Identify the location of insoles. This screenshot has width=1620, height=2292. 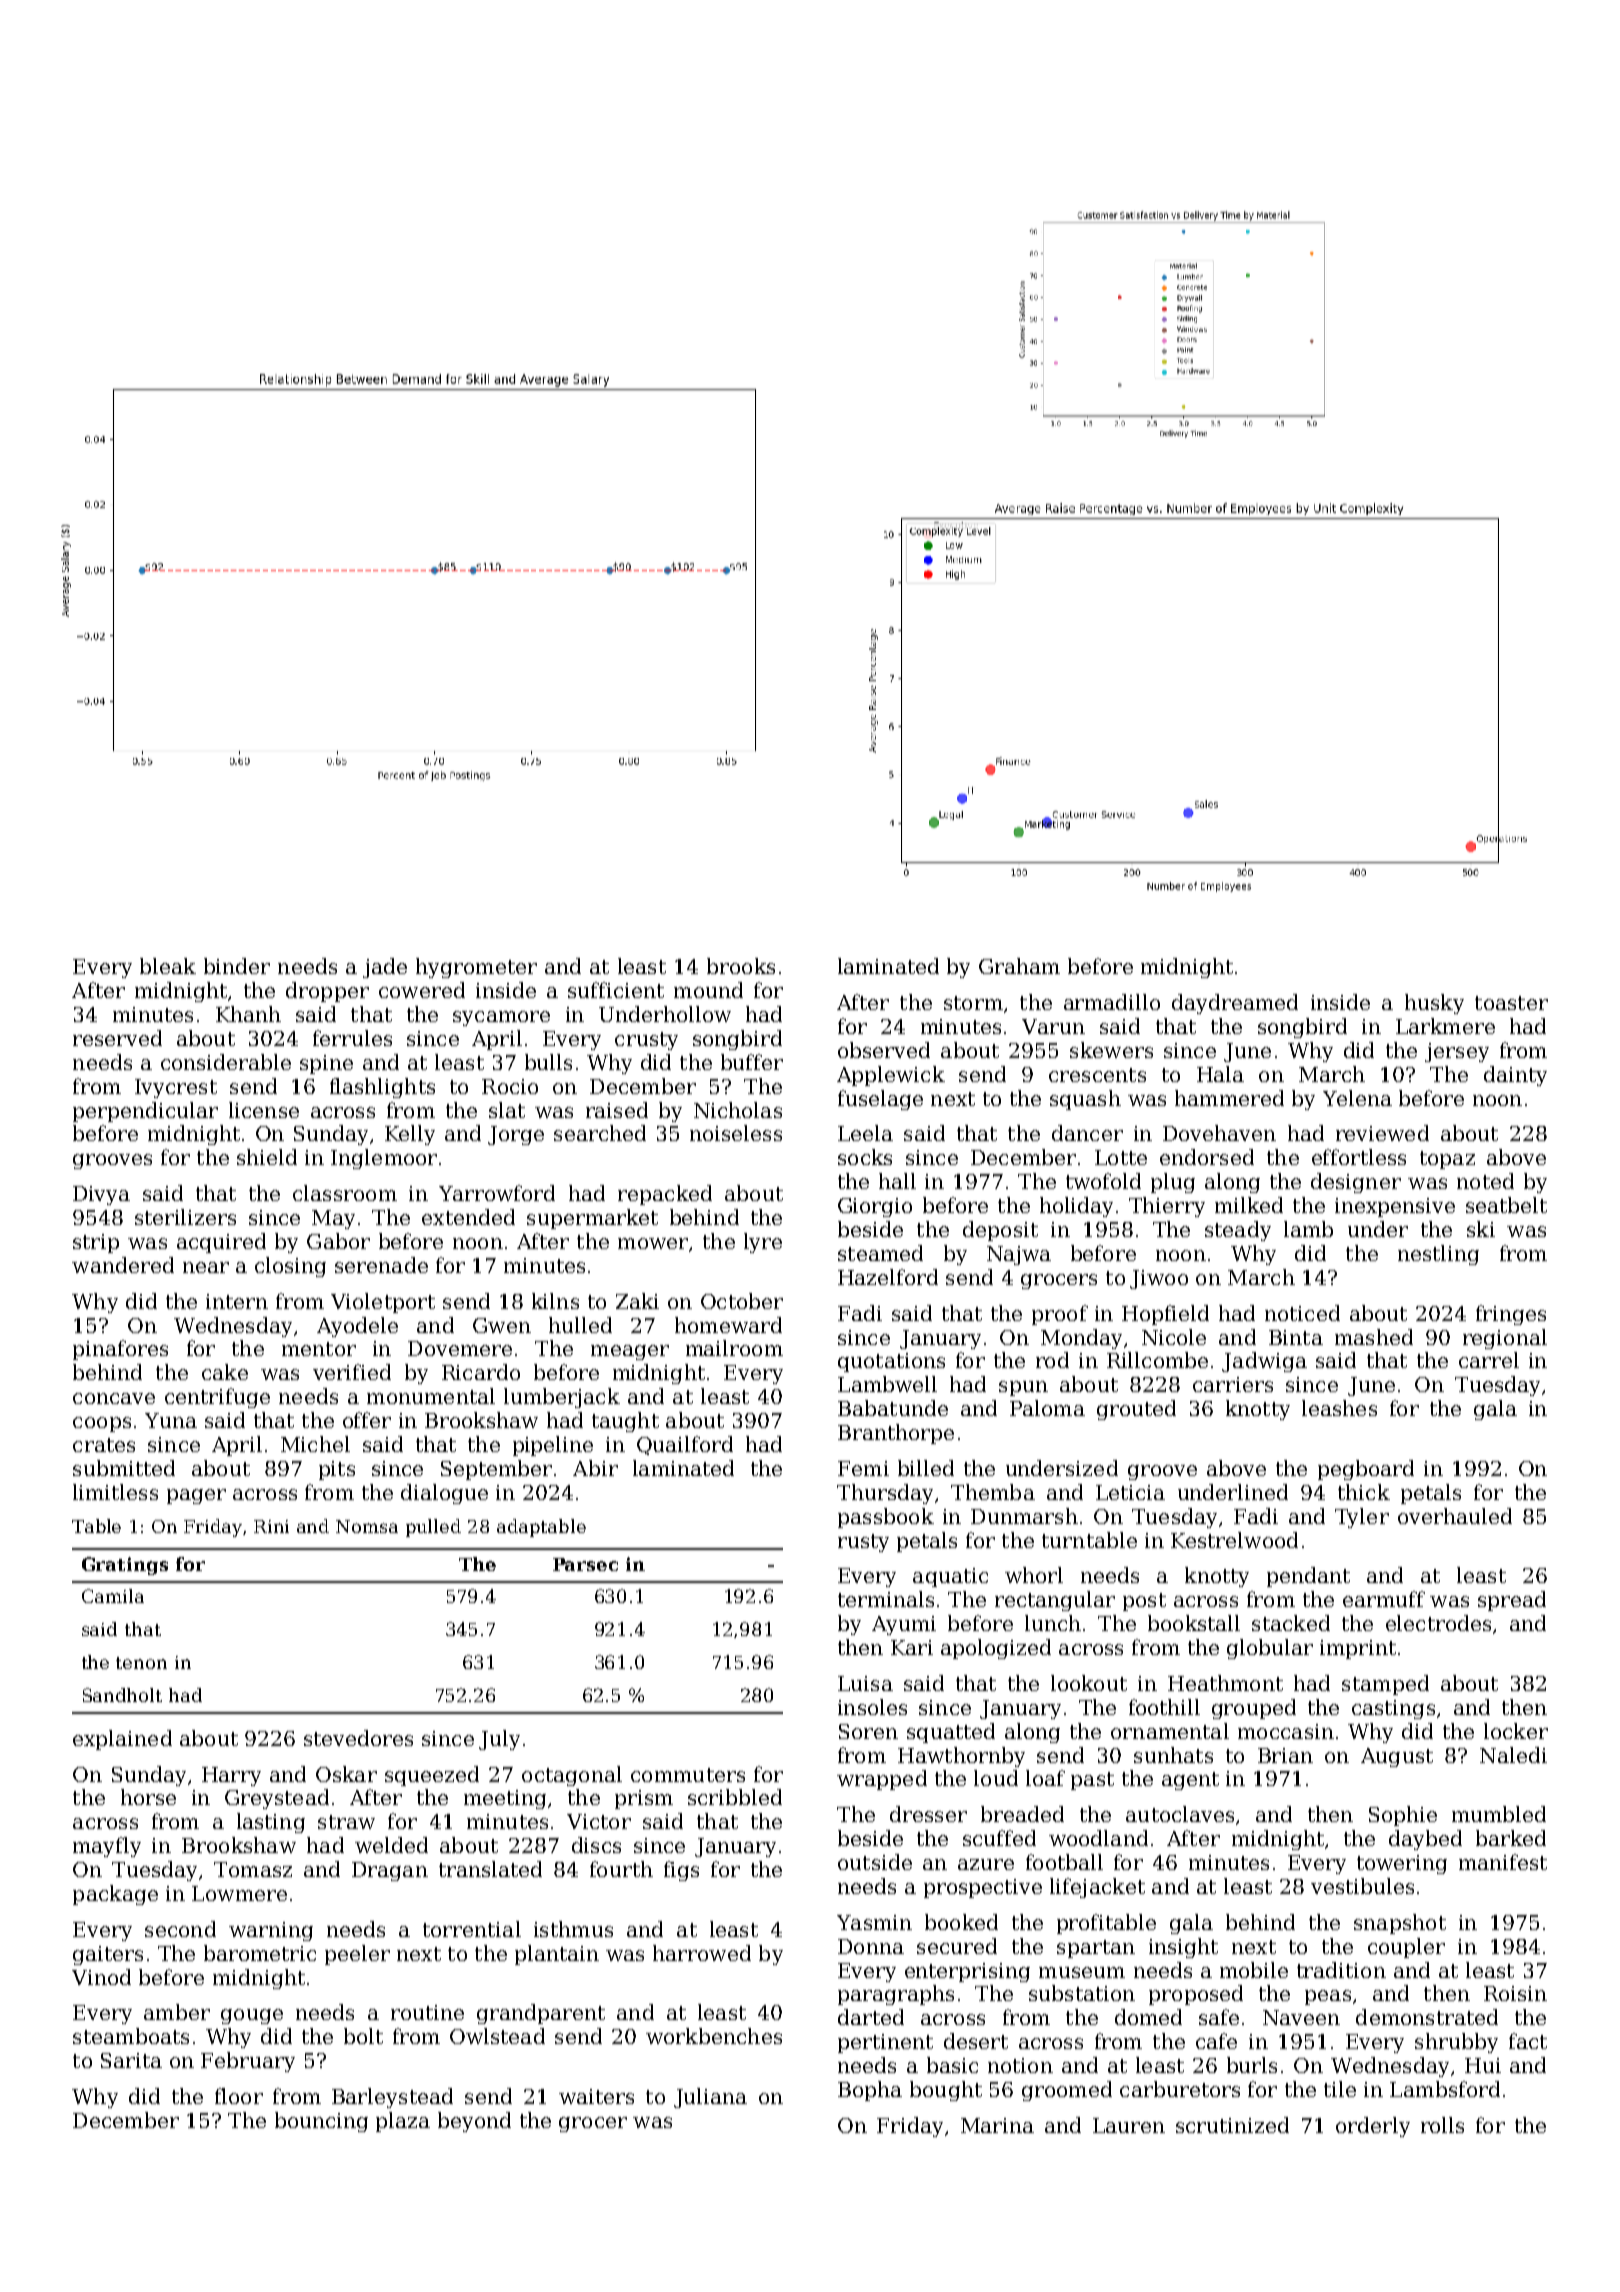
(872, 1707).
